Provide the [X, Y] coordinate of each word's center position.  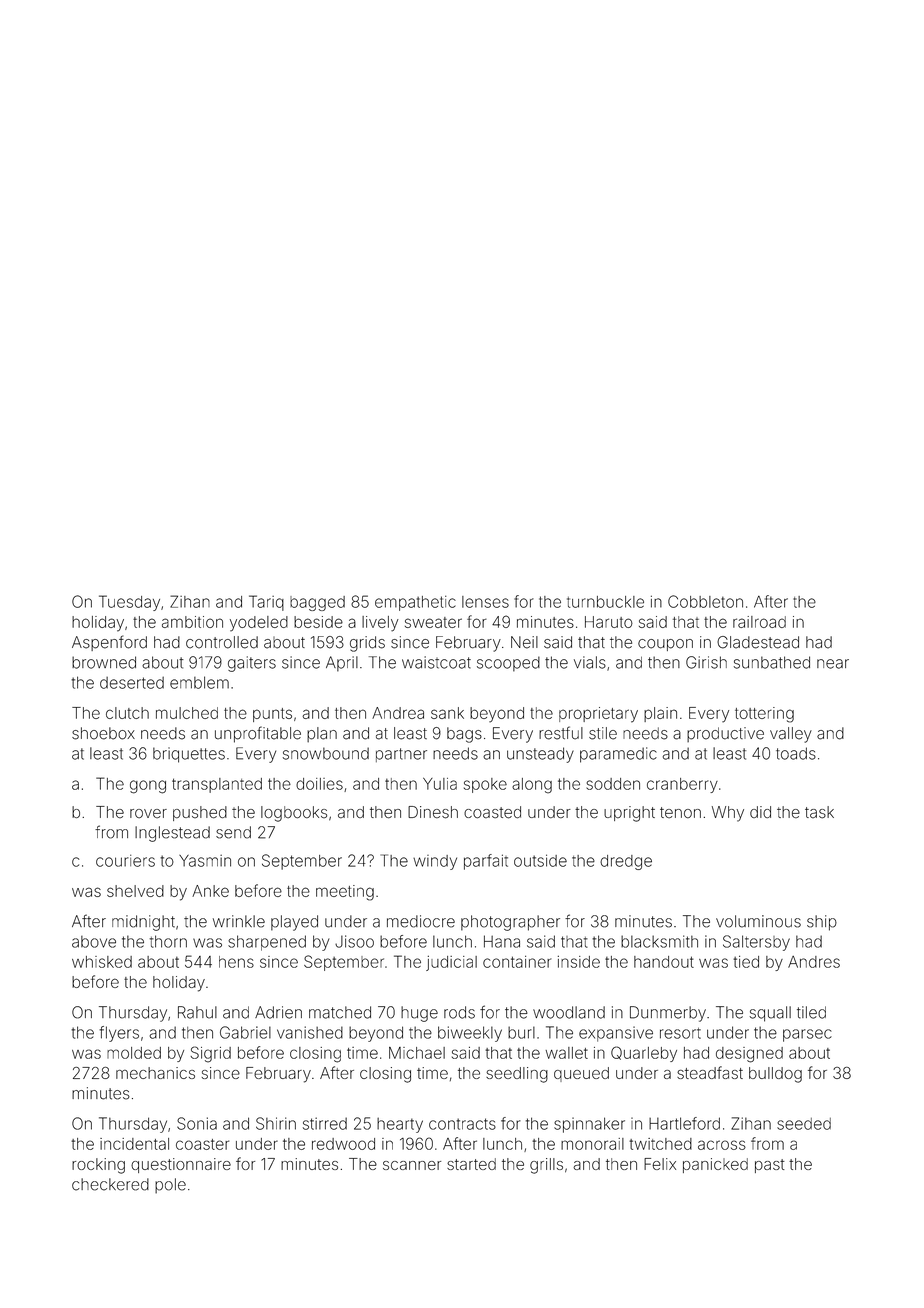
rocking [98, 1166]
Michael [417, 1053]
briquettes [189, 755]
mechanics [155, 1073]
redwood [343, 1144]
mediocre [421, 921]
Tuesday [129, 603]
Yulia [440, 784]
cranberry [682, 785]
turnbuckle [605, 602]
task [819, 812]
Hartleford [684, 1123]
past [770, 1166]
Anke [210, 891]
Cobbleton [705, 601]
